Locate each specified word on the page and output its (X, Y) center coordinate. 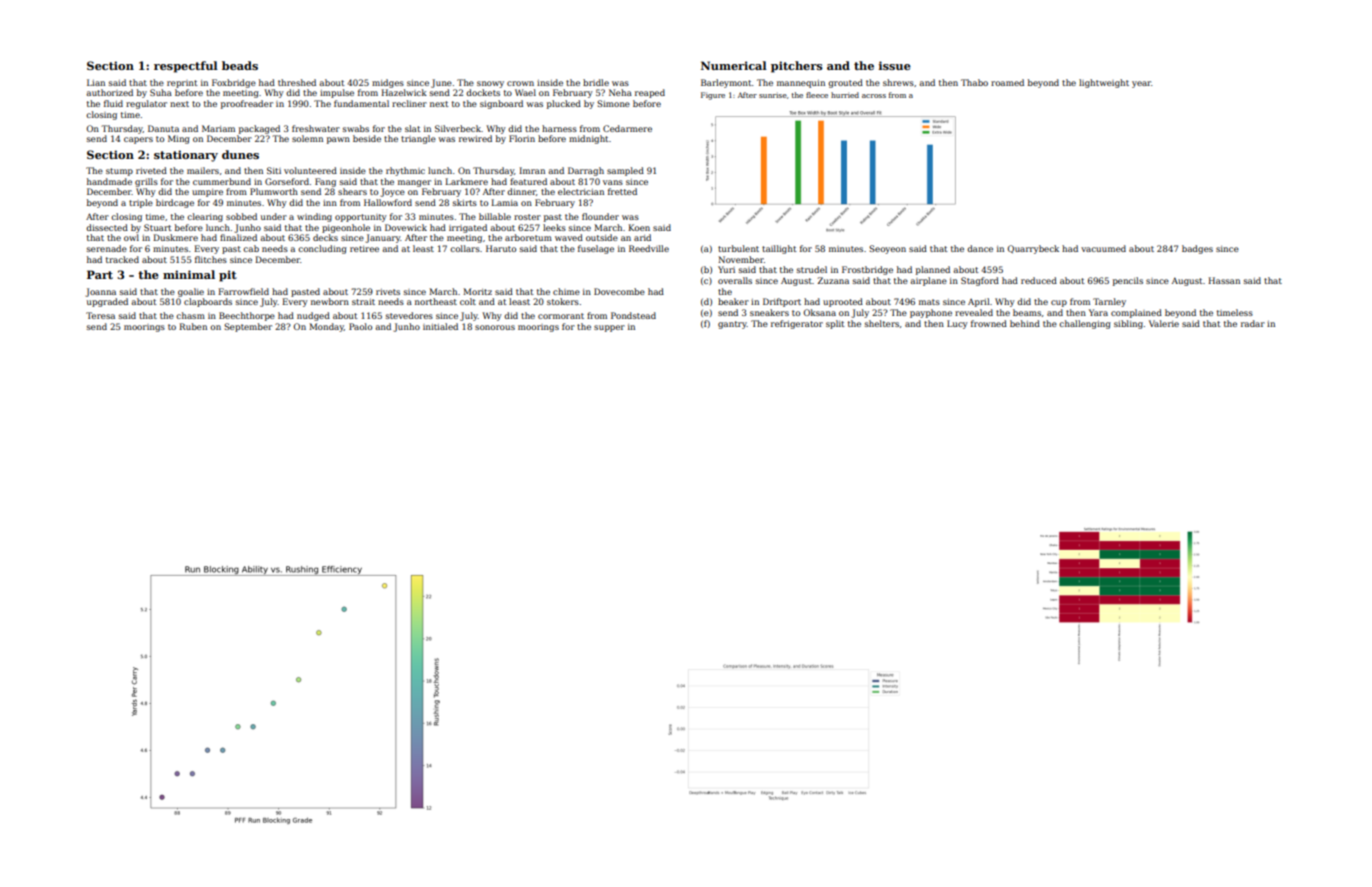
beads (240, 65)
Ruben (193, 326)
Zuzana (833, 280)
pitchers (797, 67)
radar (1253, 323)
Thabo (974, 82)
